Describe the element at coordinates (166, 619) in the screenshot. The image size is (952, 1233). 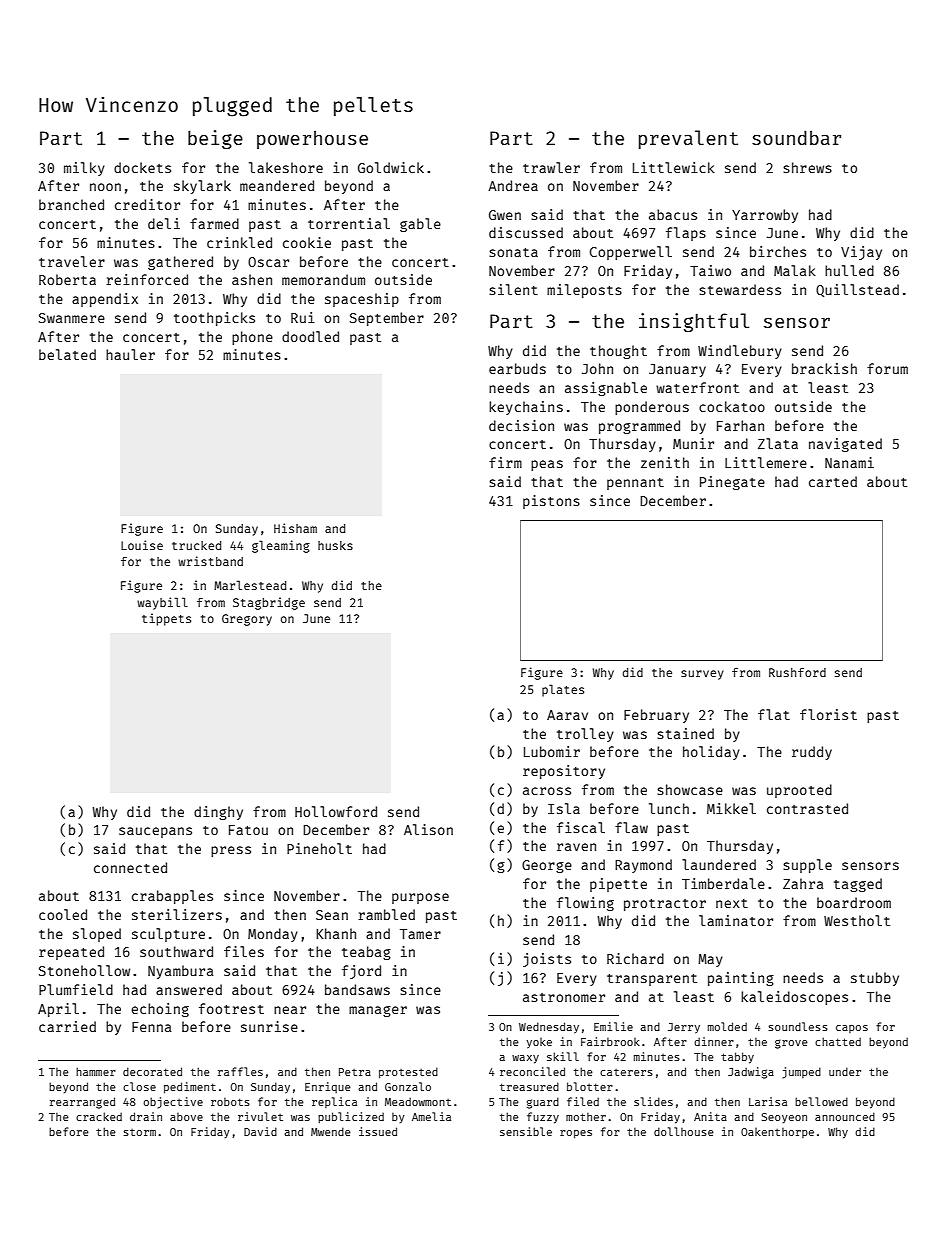
I see `tippets` at that location.
